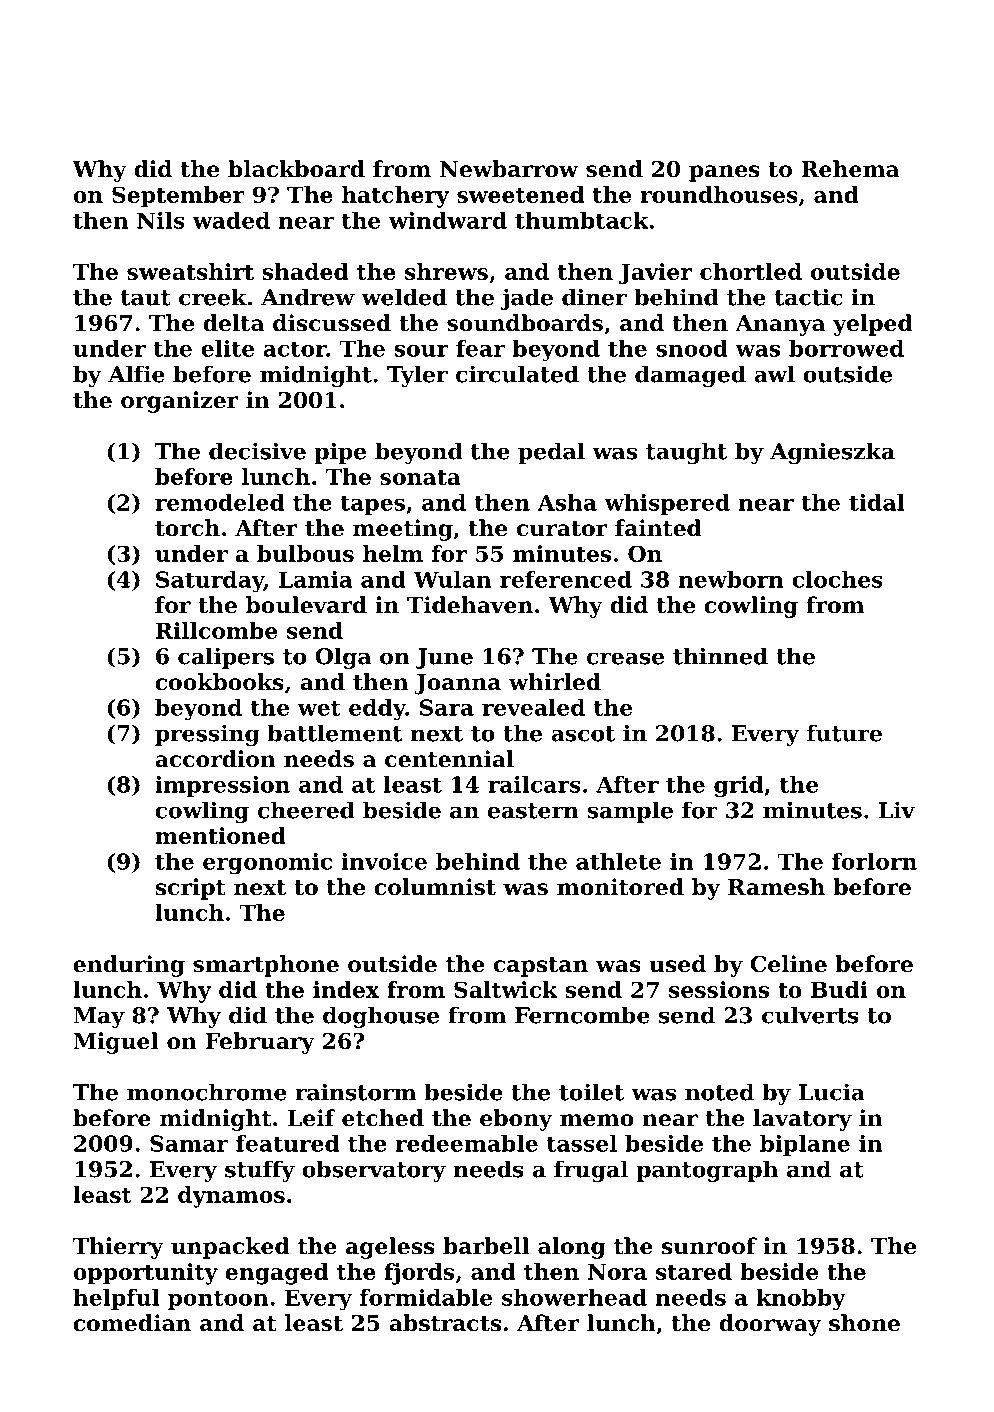 The image size is (994, 1412). I want to click on awl, so click(774, 374).
